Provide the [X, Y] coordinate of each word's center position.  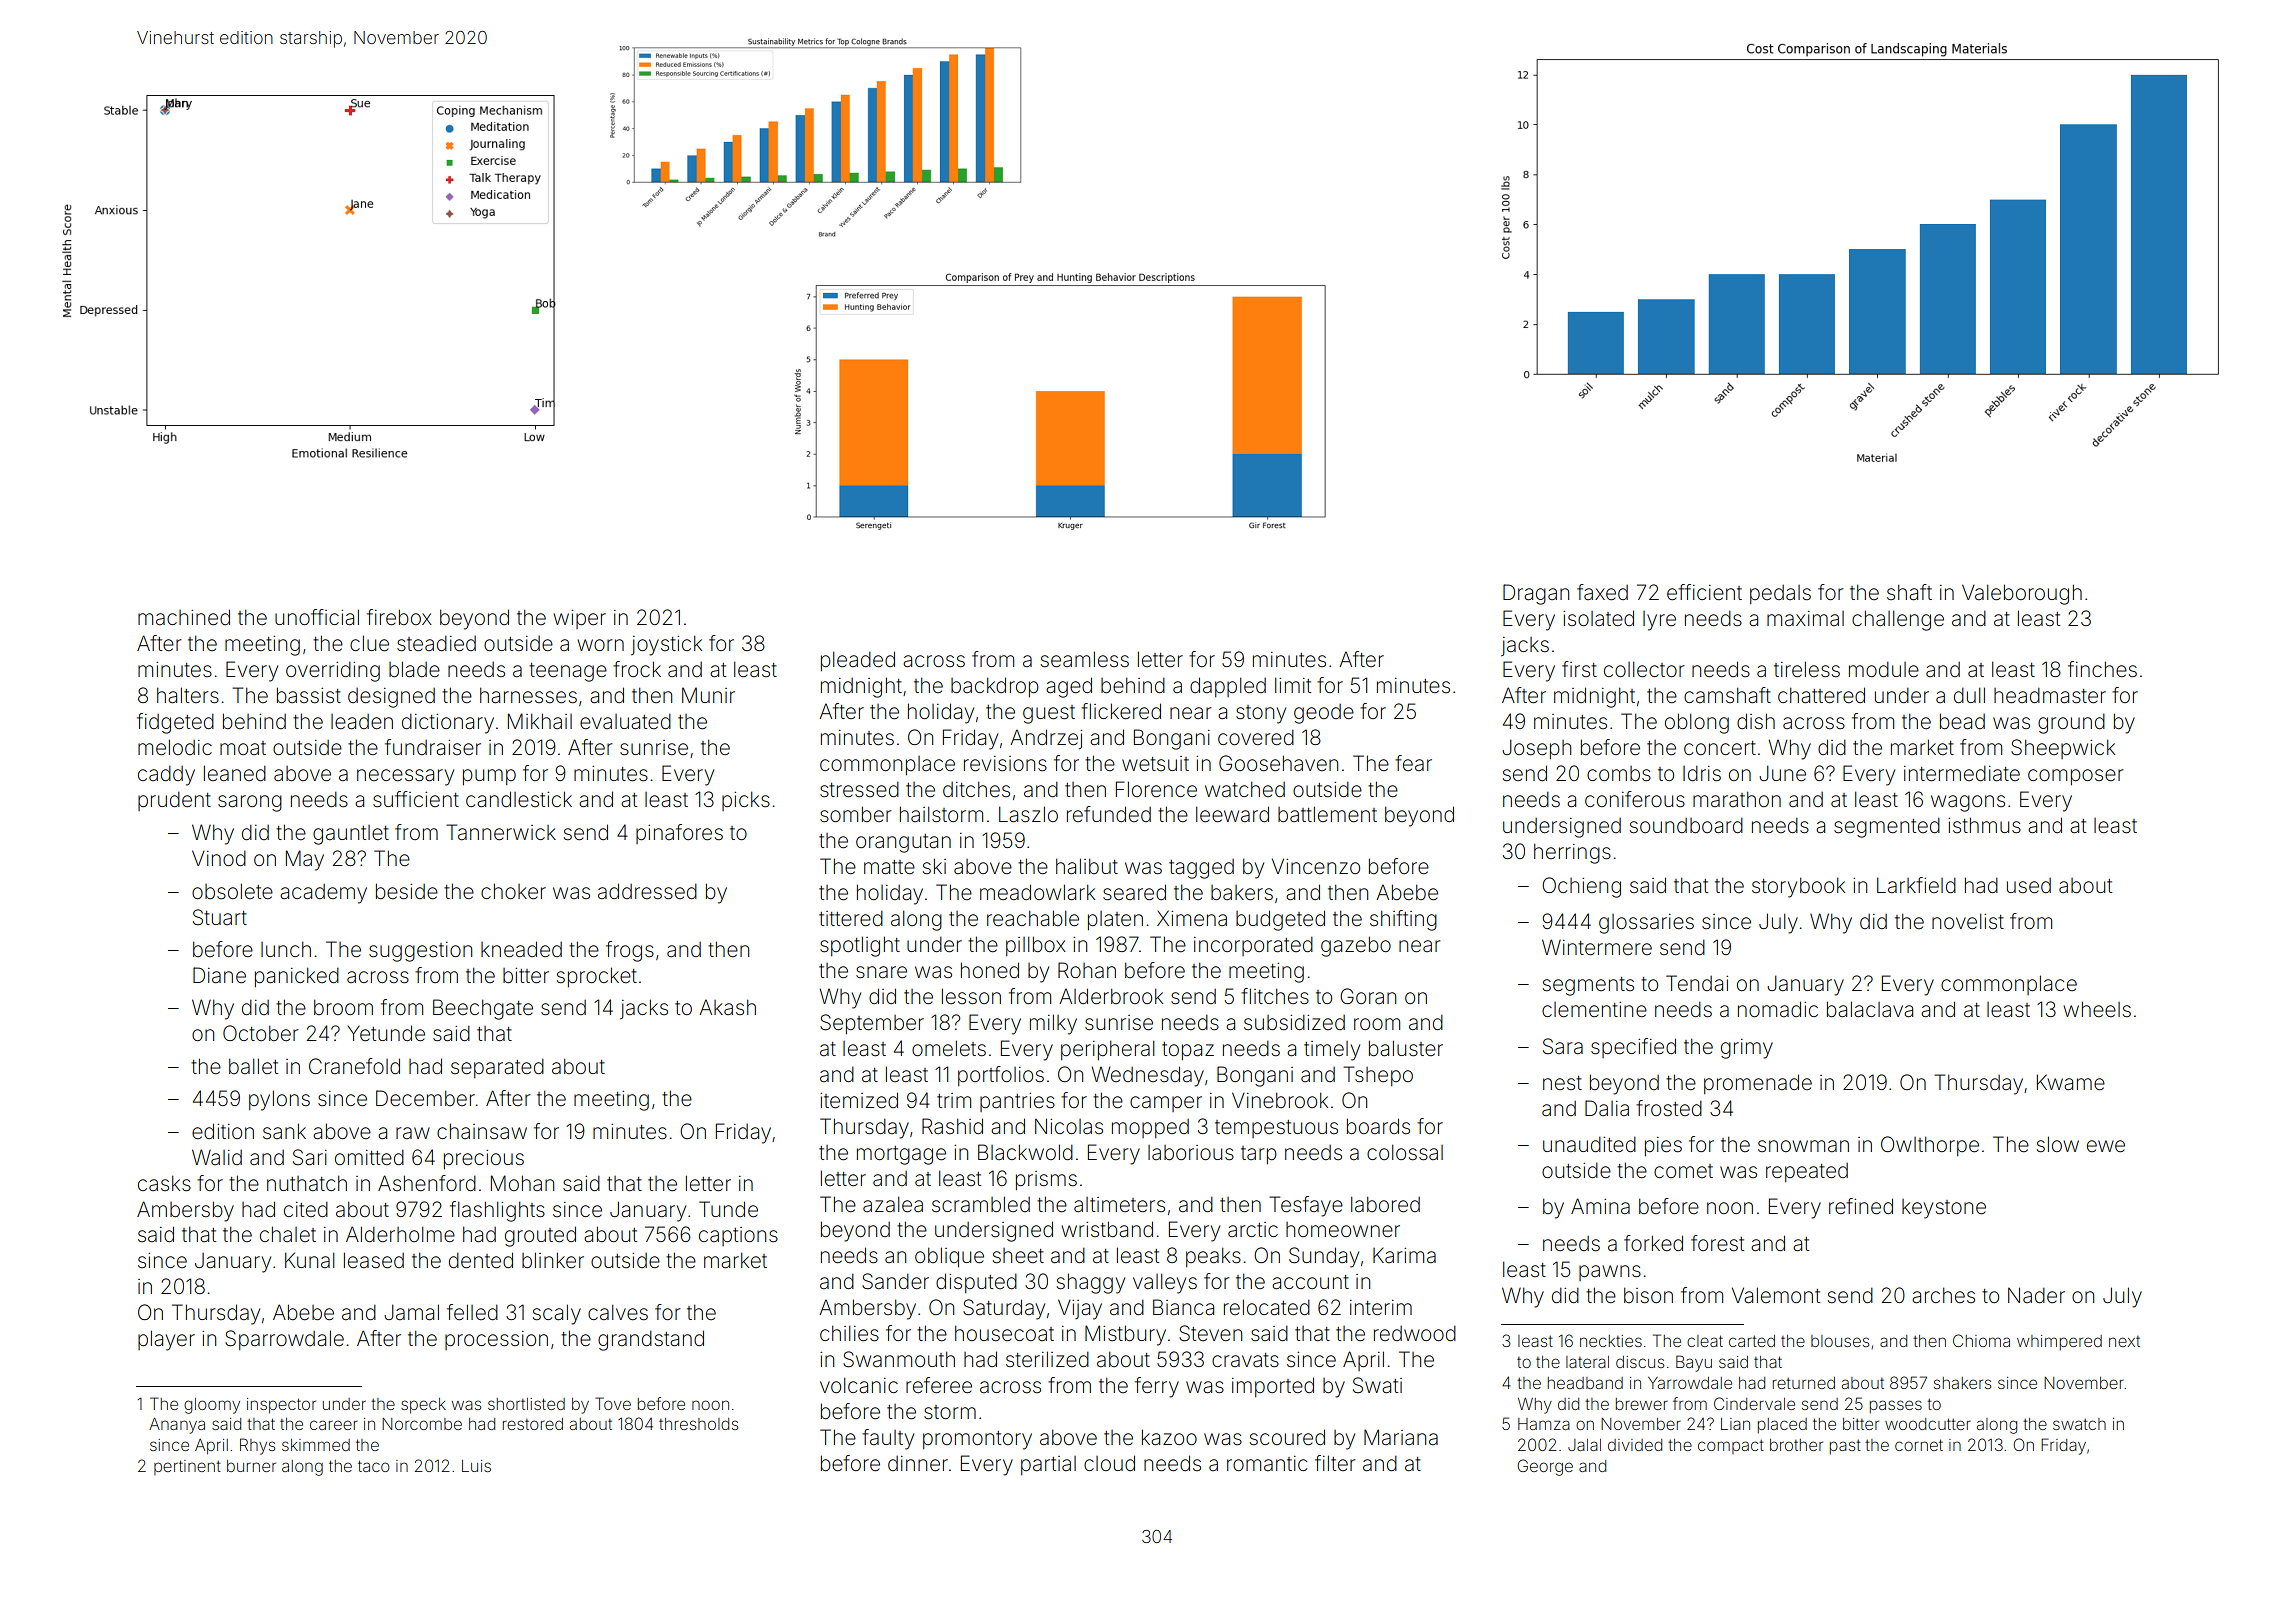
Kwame [2071, 1082]
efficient [1704, 592]
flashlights [497, 1211]
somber [855, 814]
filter [1335, 1463]
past [1845, 1447]
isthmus [1984, 825]
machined [184, 617]
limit [1293, 685]
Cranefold [354, 1066]
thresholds [698, 1424]
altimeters [1119, 1205]
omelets [949, 1048]
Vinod [219, 858]
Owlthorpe [1930, 1146]
